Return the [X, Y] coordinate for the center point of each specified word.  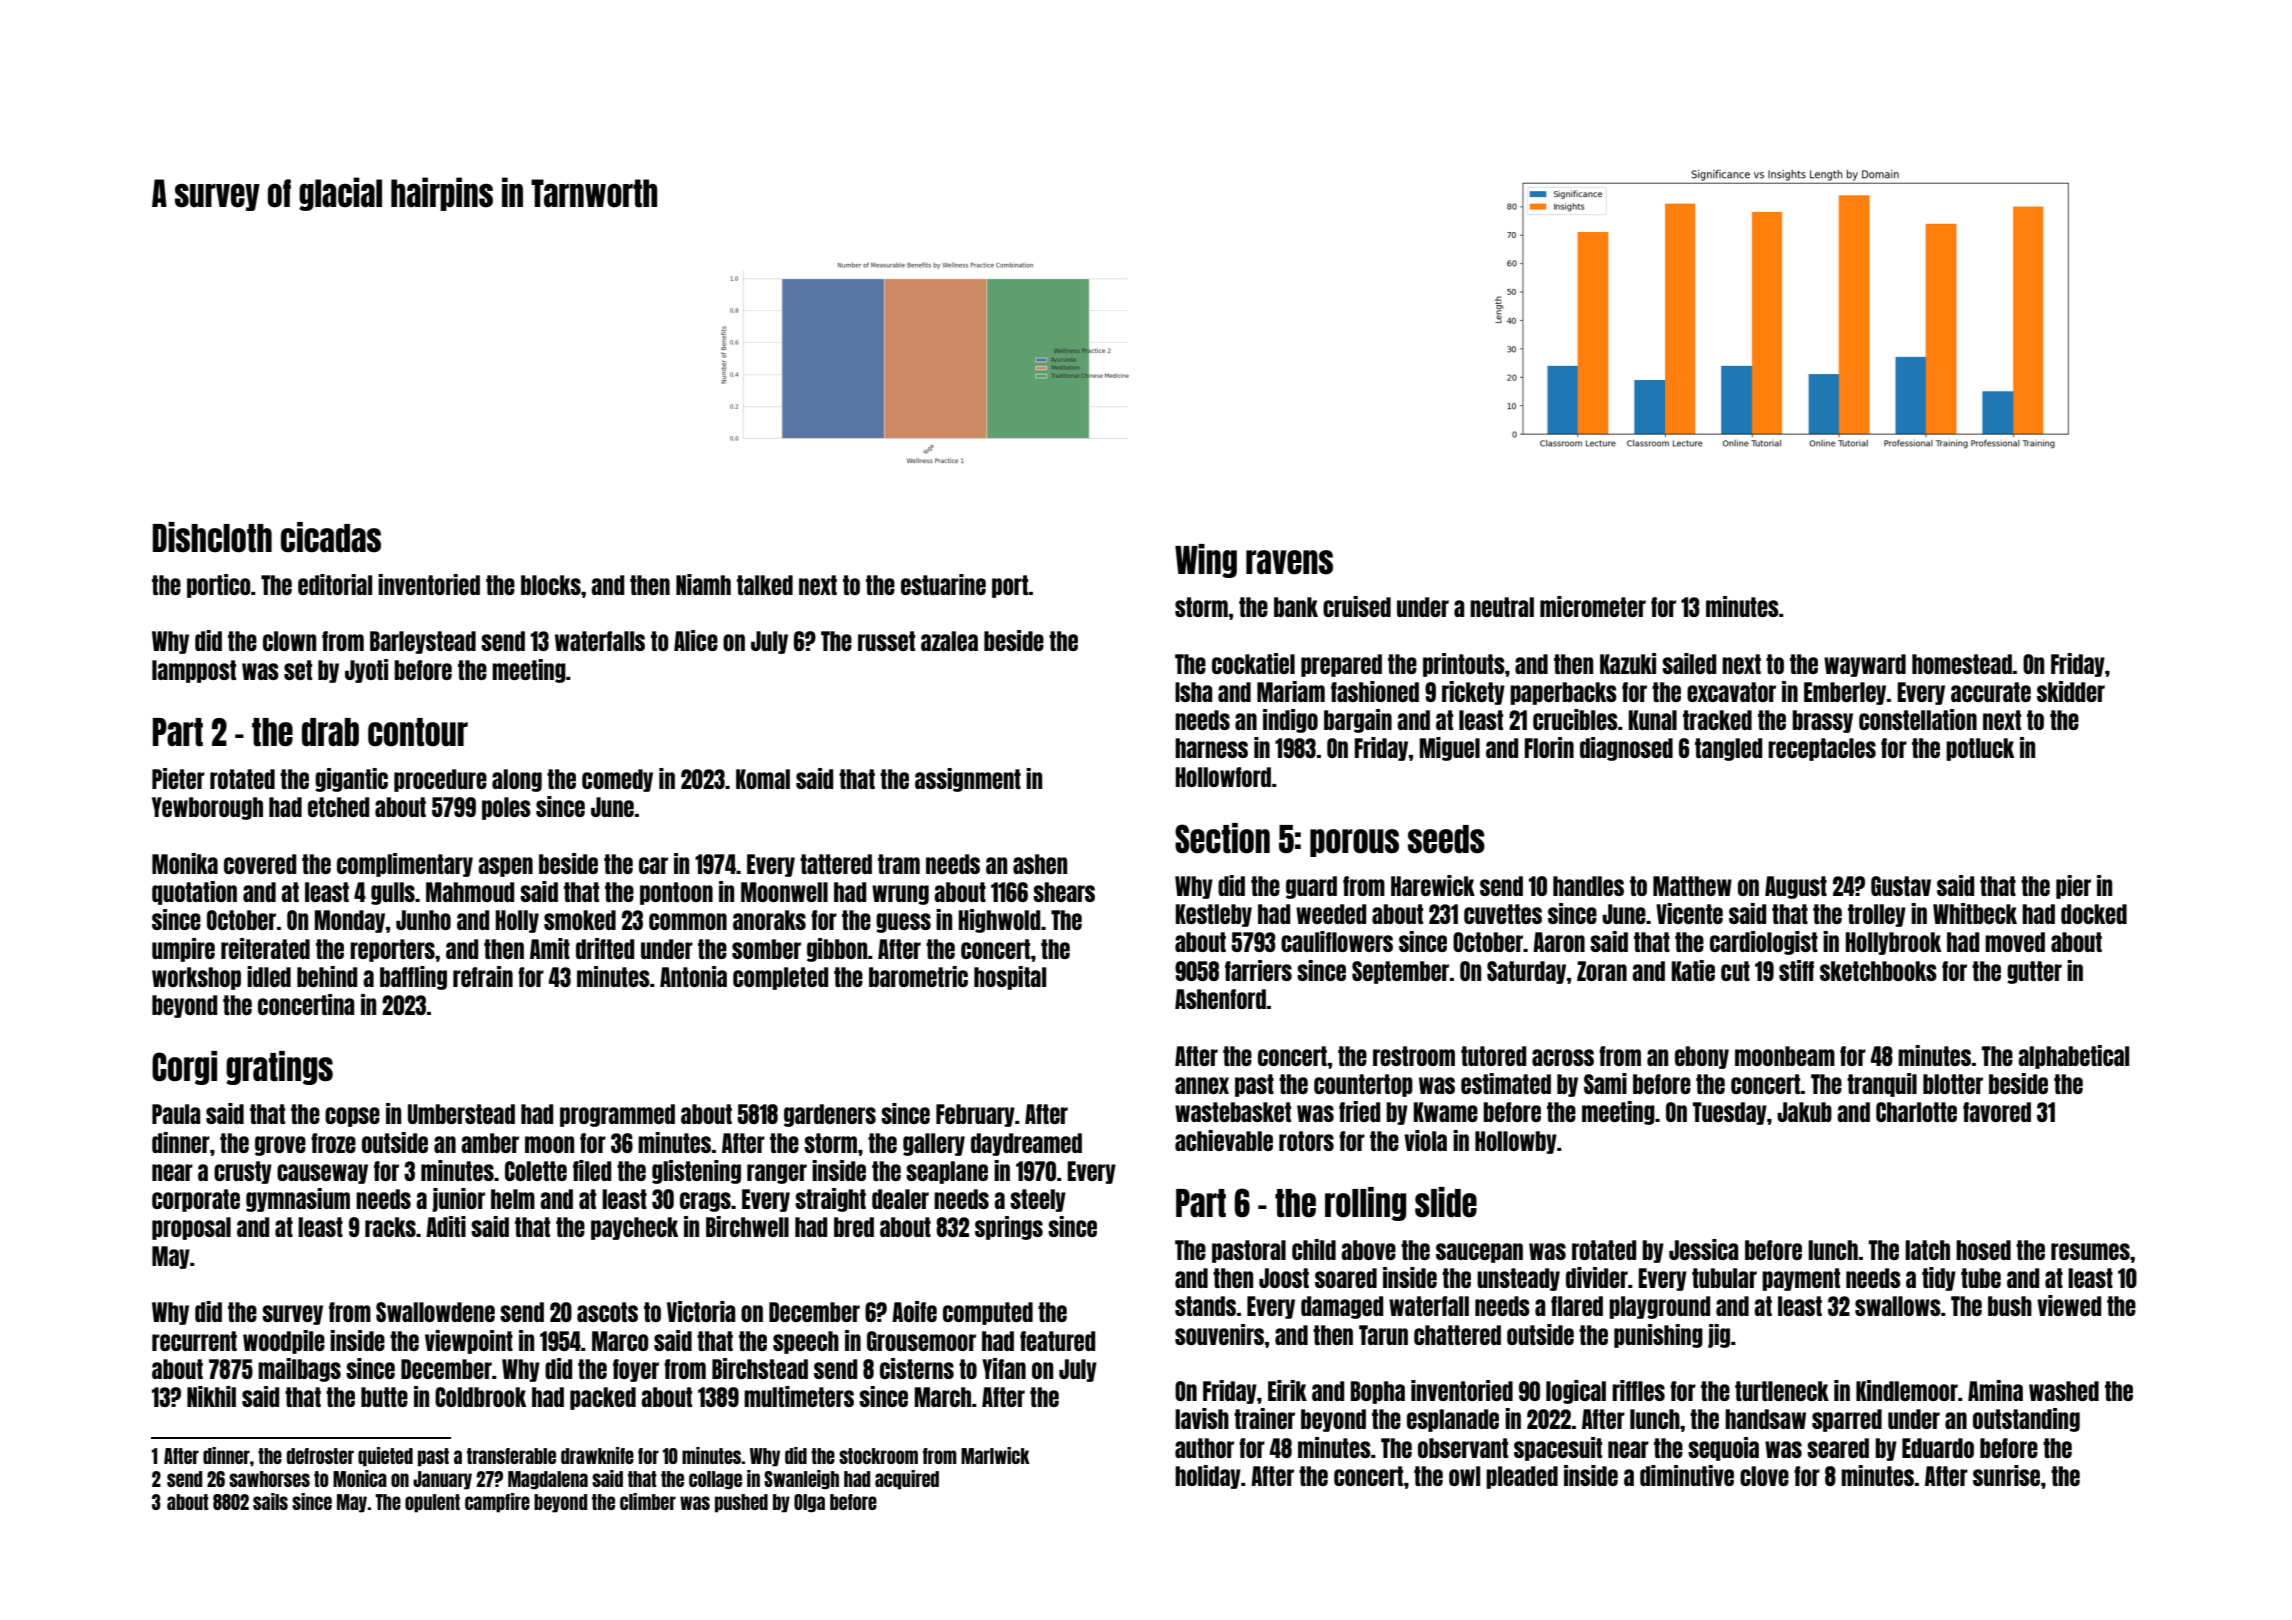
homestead [1962, 664]
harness [1211, 748]
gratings [279, 1068]
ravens [1289, 562]
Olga [809, 1503]
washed [2064, 1391]
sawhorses [269, 1479]
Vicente [1689, 913]
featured [1057, 1341]
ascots [607, 1312]
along [517, 780]
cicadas [331, 537]
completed [780, 978]
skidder [2071, 691]
